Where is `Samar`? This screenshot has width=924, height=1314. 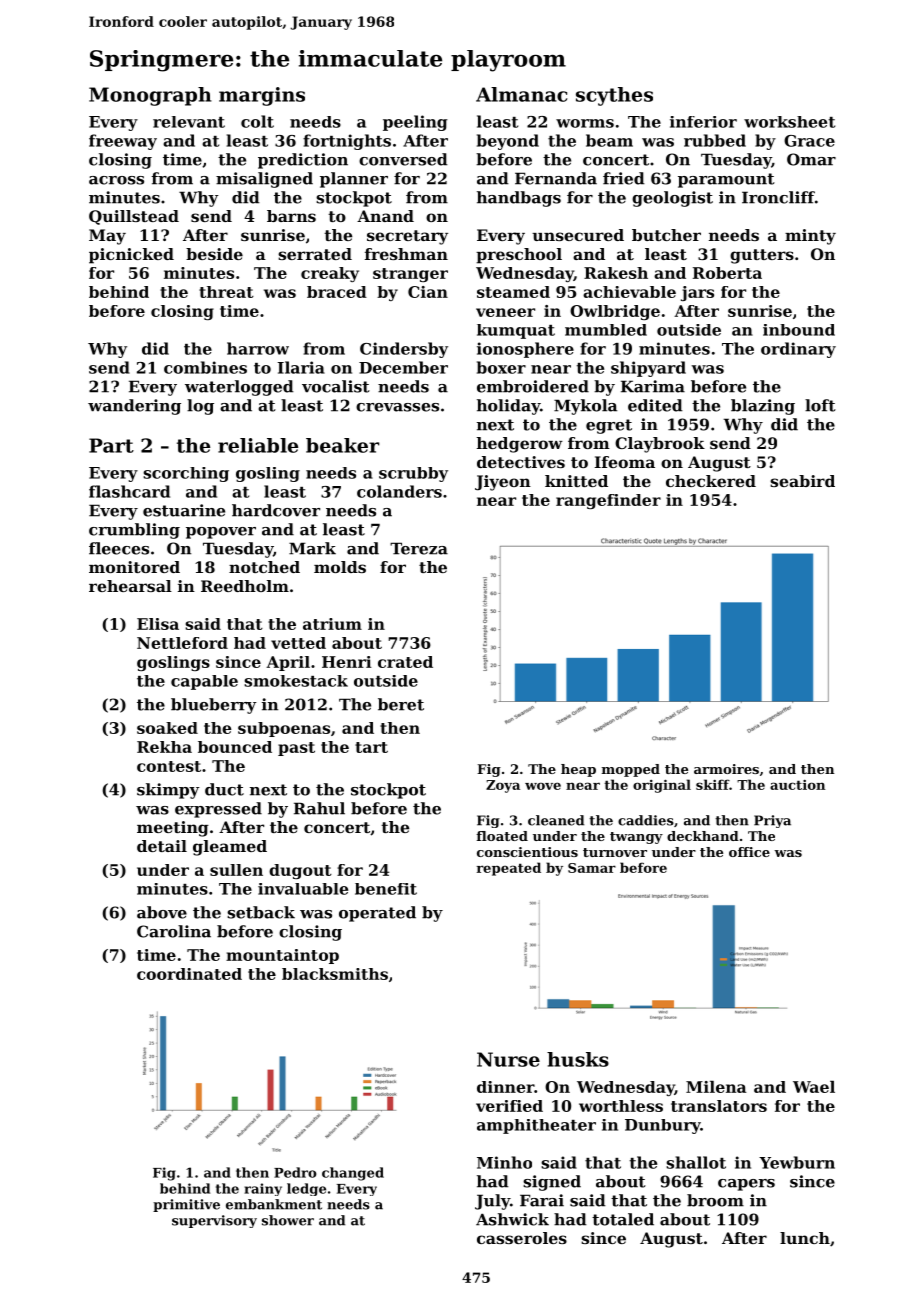
Samar is located at coordinates (592, 868).
